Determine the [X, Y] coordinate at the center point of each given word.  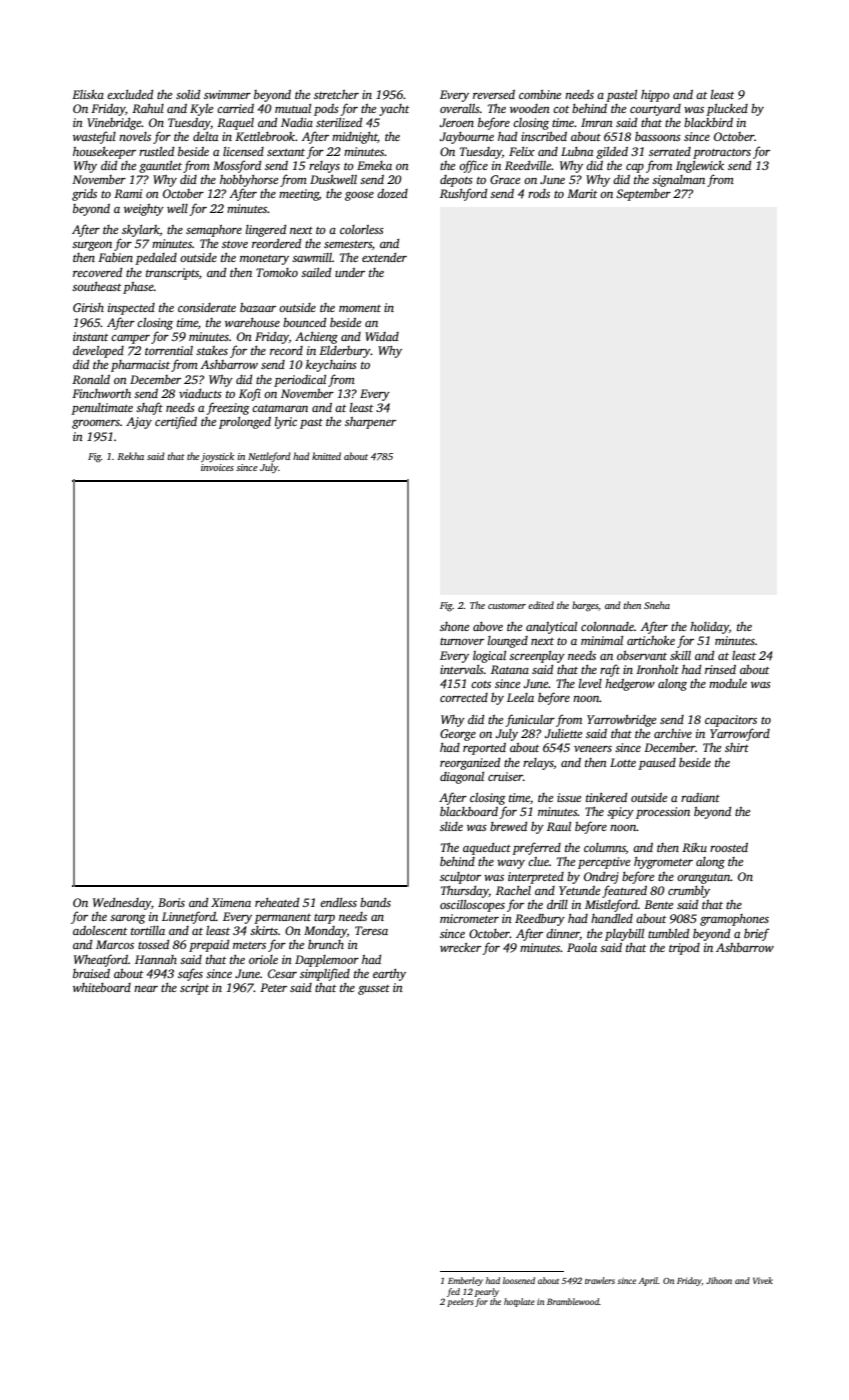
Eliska [88, 94]
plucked [727, 110]
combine [540, 94]
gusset [374, 990]
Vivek [763, 1280]
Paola [582, 947]
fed [453, 1292]
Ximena [231, 902]
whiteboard [102, 987]
